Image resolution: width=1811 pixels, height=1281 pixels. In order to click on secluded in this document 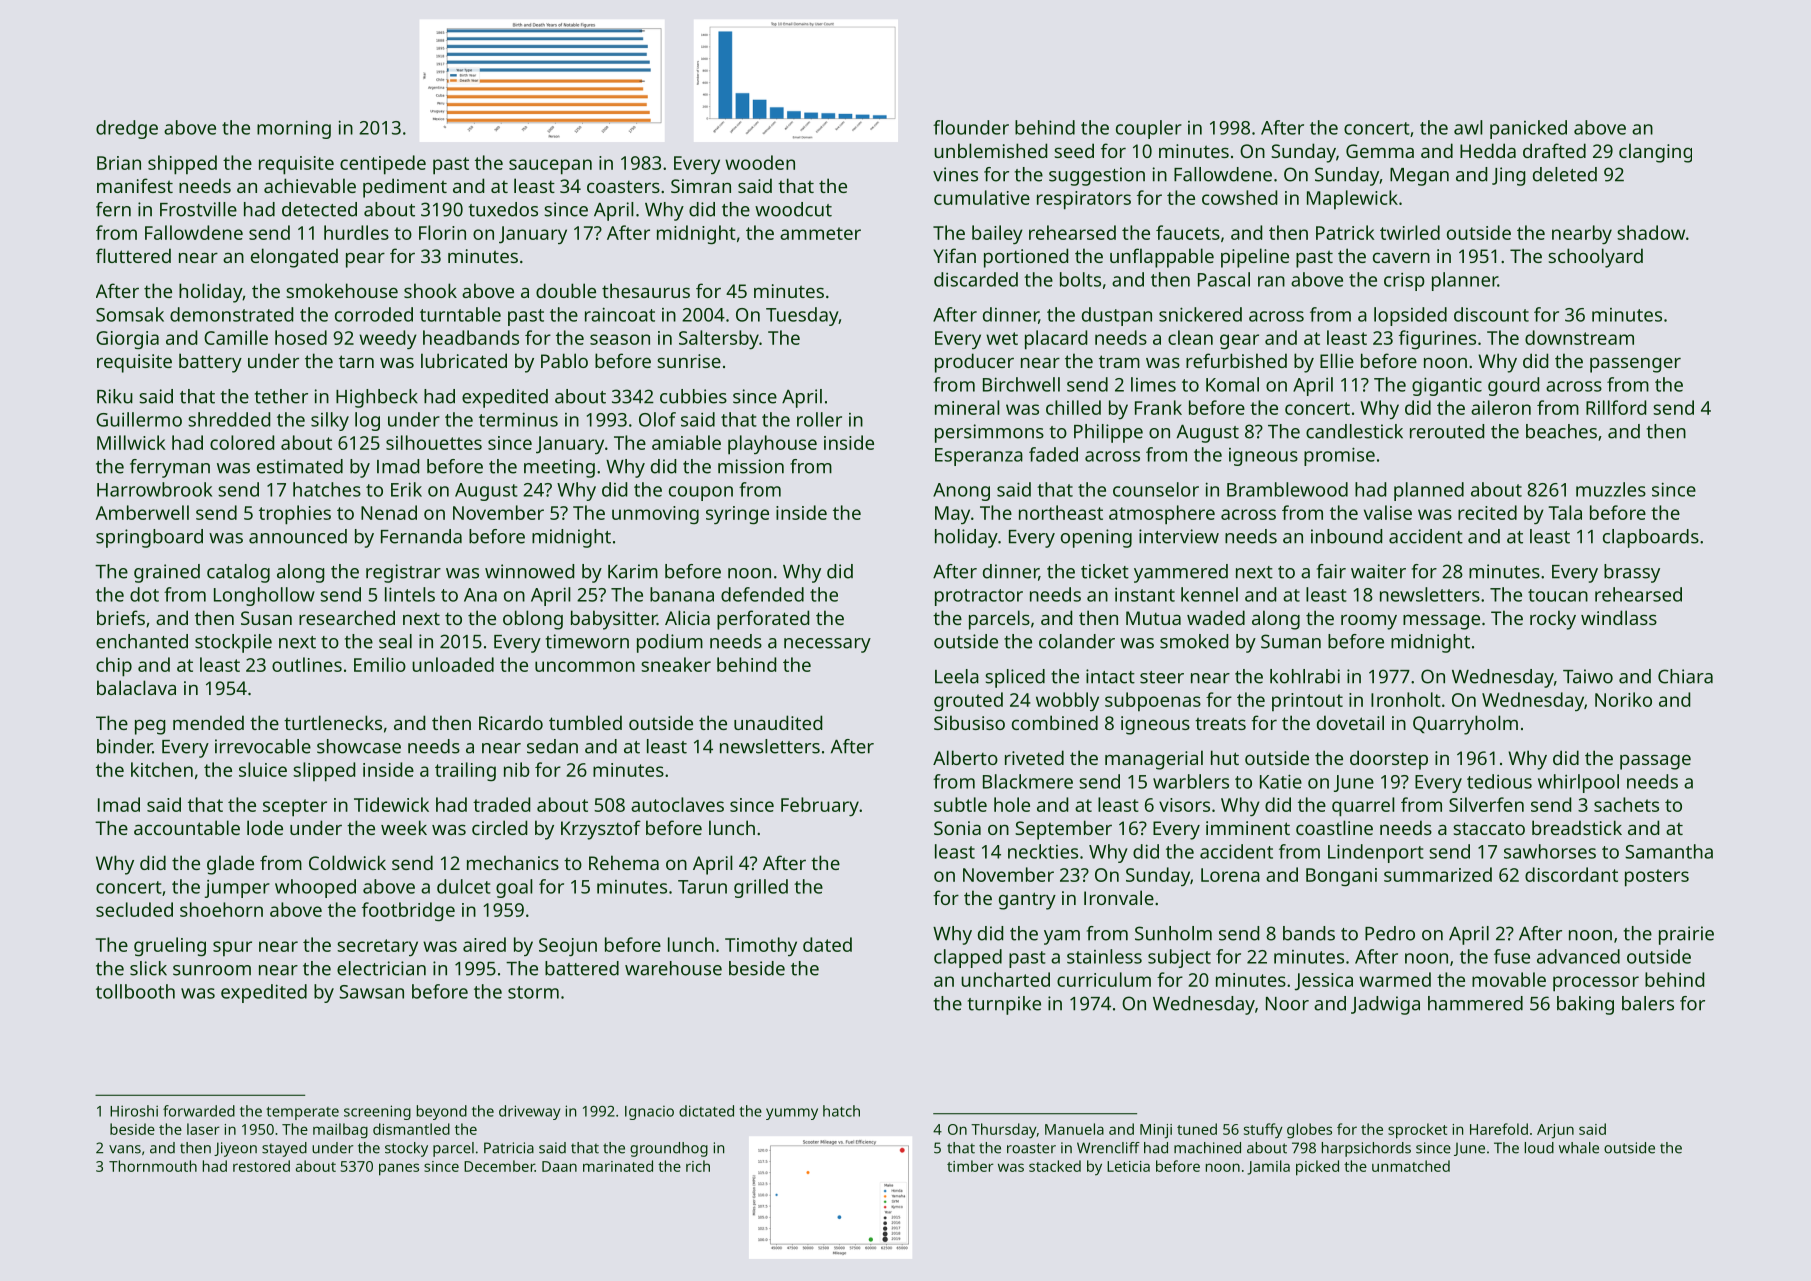, I will do `click(134, 909)`.
